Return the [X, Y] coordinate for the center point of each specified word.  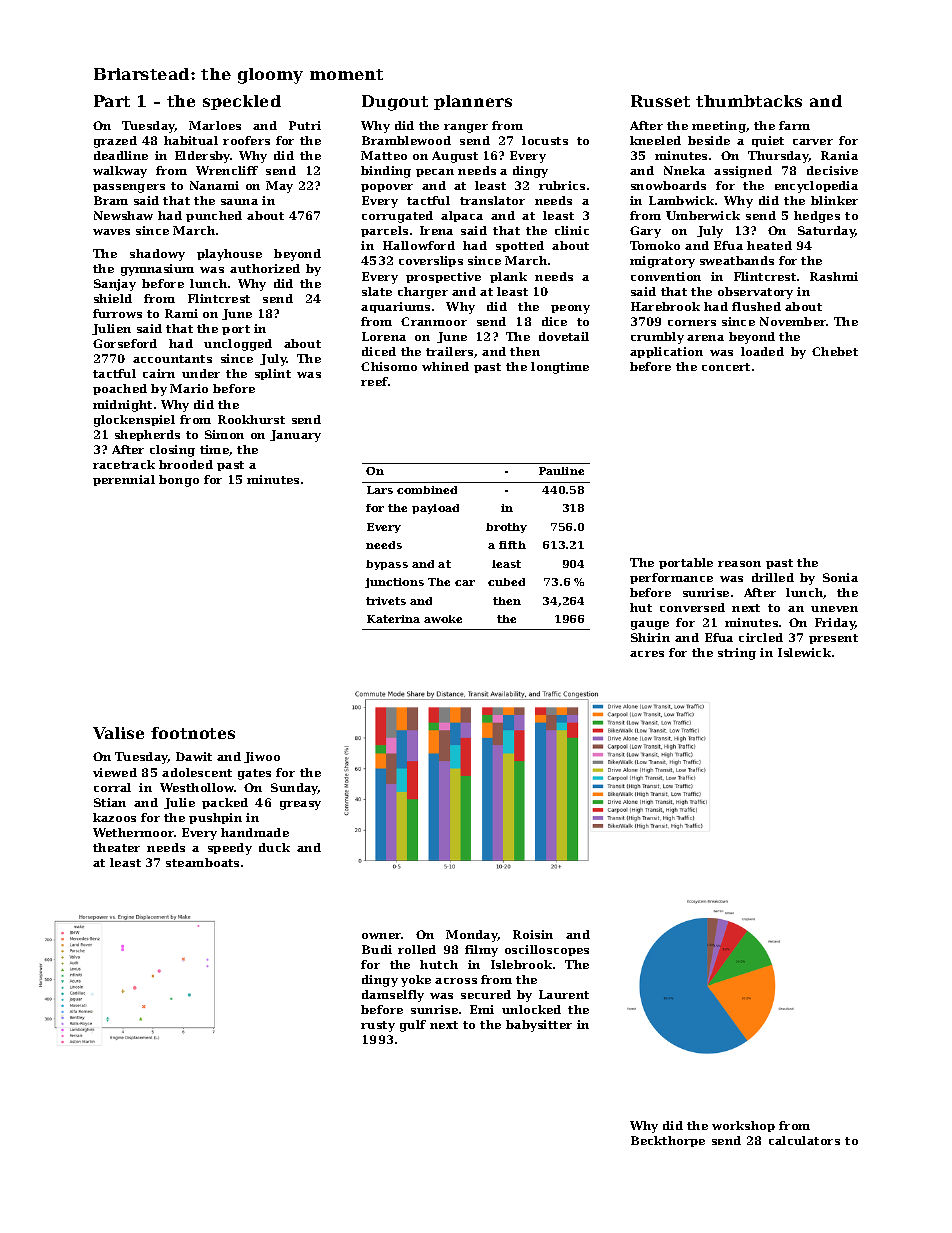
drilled [773, 577]
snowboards [668, 185]
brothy [506, 528]
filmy [481, 951]
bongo [179, 481]
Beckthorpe [668, 1141]
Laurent [564, 994]
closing [172, 451]
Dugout [395, 103]
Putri [305, 125]
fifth [512, 545]
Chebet [835, 351]
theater [116, 847]
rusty [378, 1026]
